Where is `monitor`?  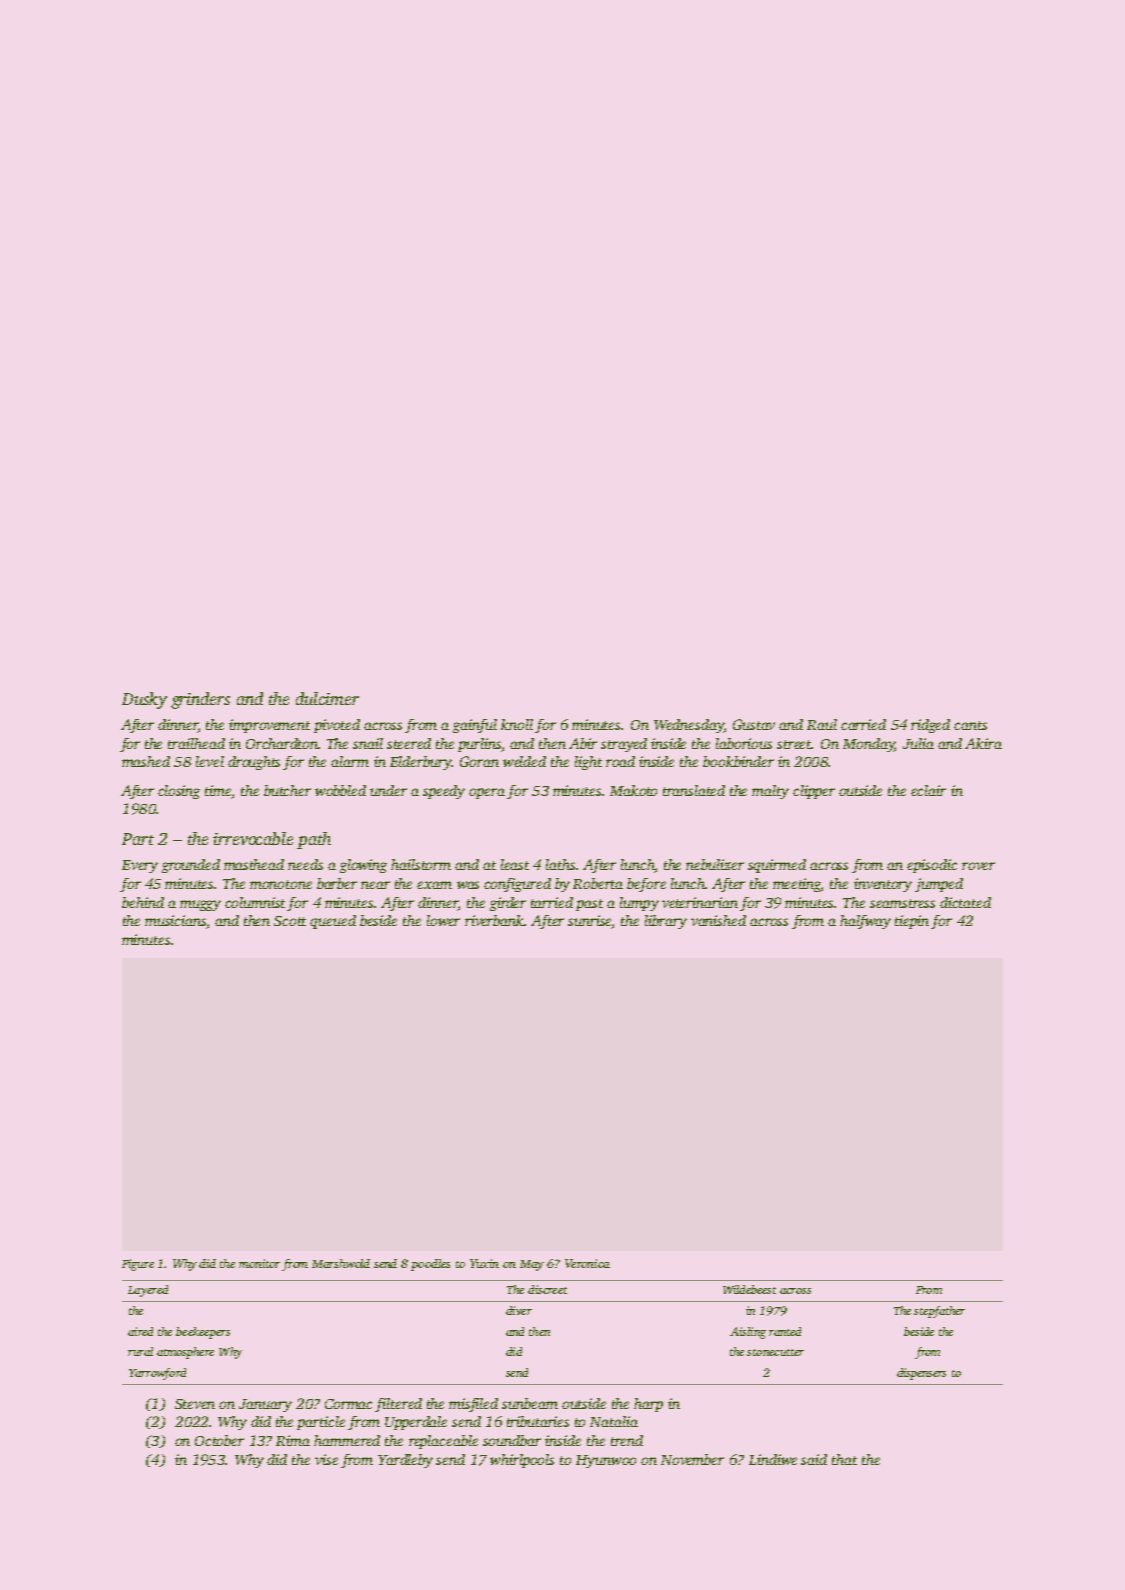 monitor is located at coordinates (259, 1263).
